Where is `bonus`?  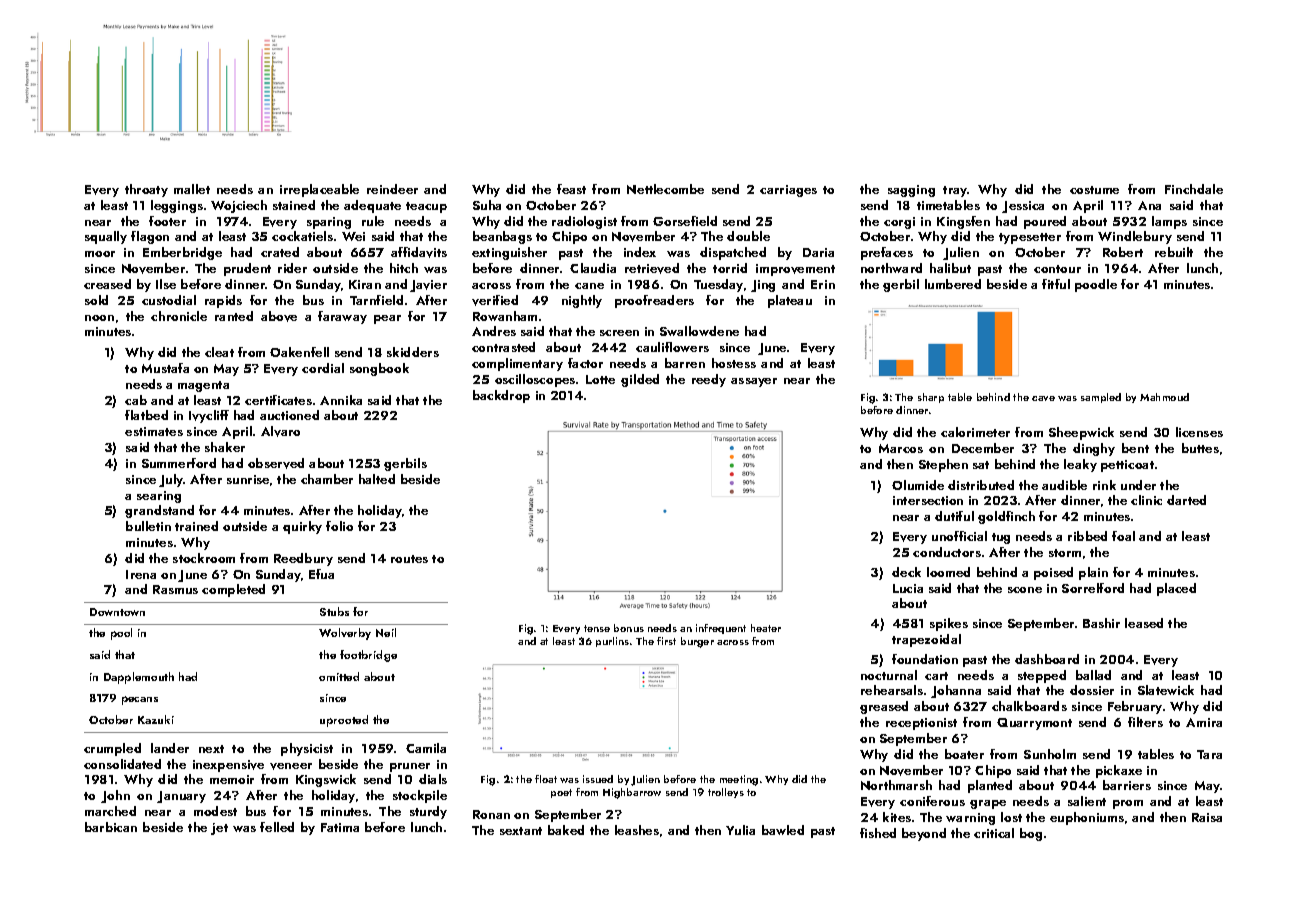
bonus is located at coordinates (629, 628).
